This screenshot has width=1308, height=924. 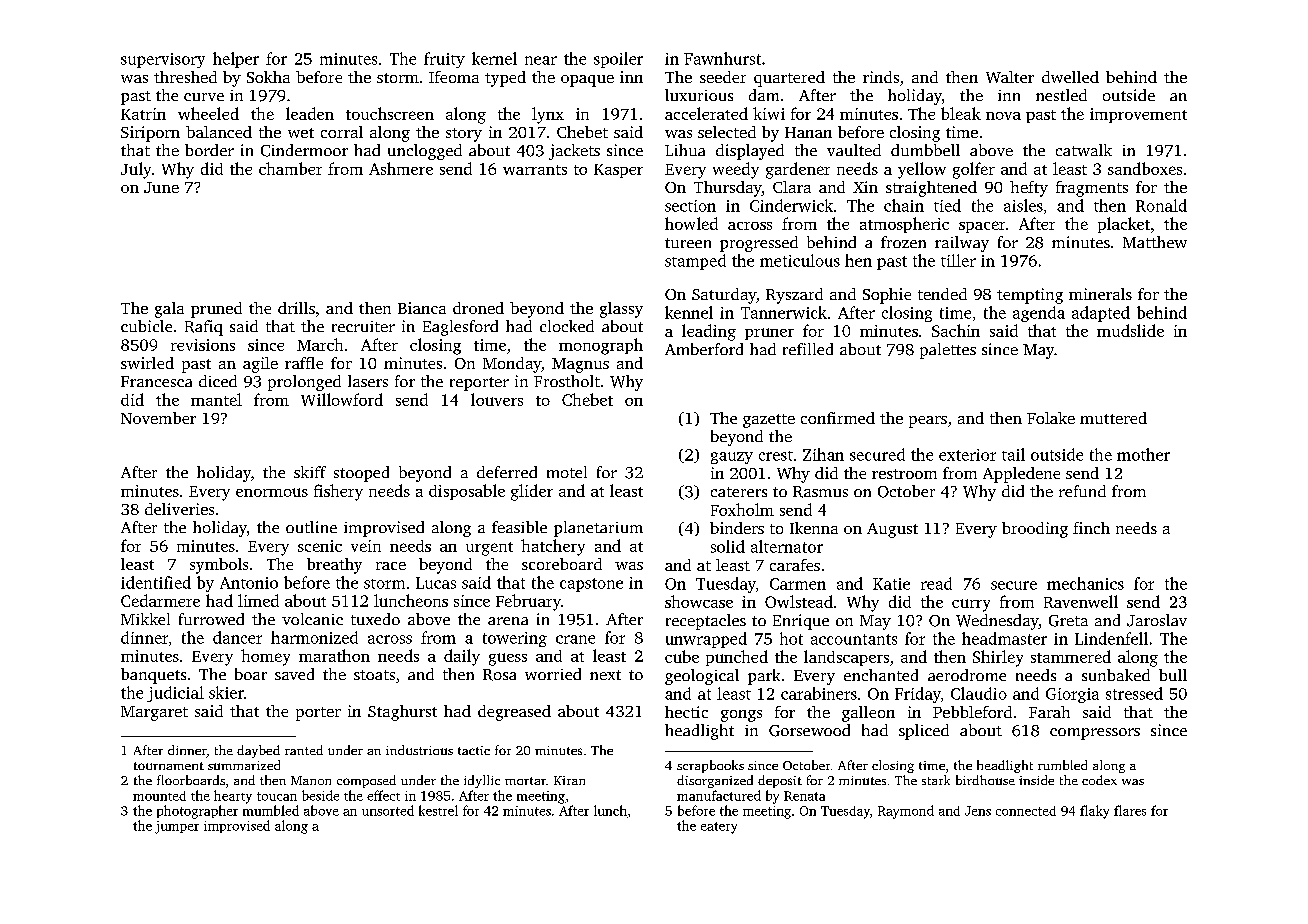 What do you see at coordinates (690, 206) in the screenshot?
I see `section` at bounding box center [690, 206].
